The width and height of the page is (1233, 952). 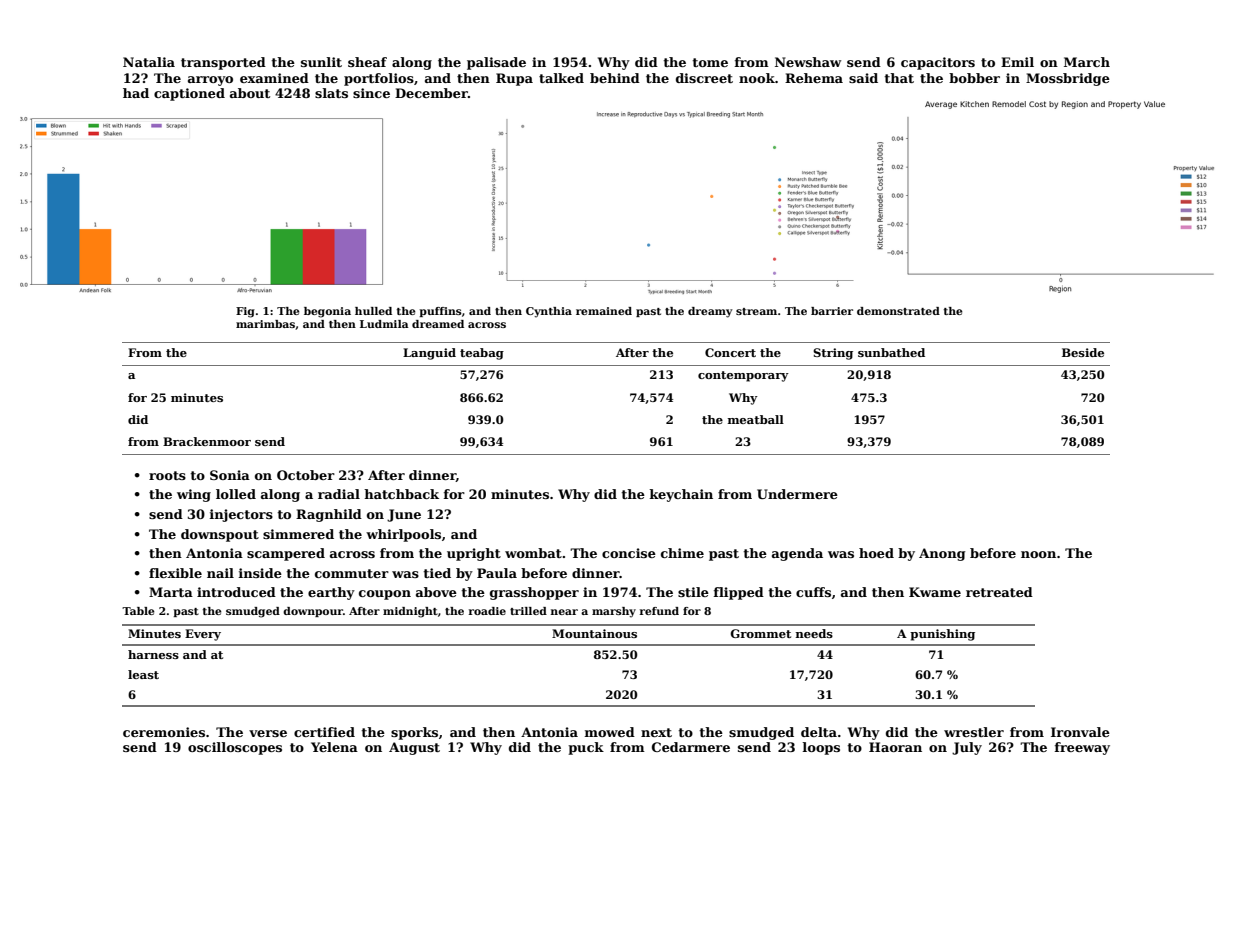 What do you see at coordinates (1017, 62) in the page?
I see `Emil` at bounding box center [1017, 62].
